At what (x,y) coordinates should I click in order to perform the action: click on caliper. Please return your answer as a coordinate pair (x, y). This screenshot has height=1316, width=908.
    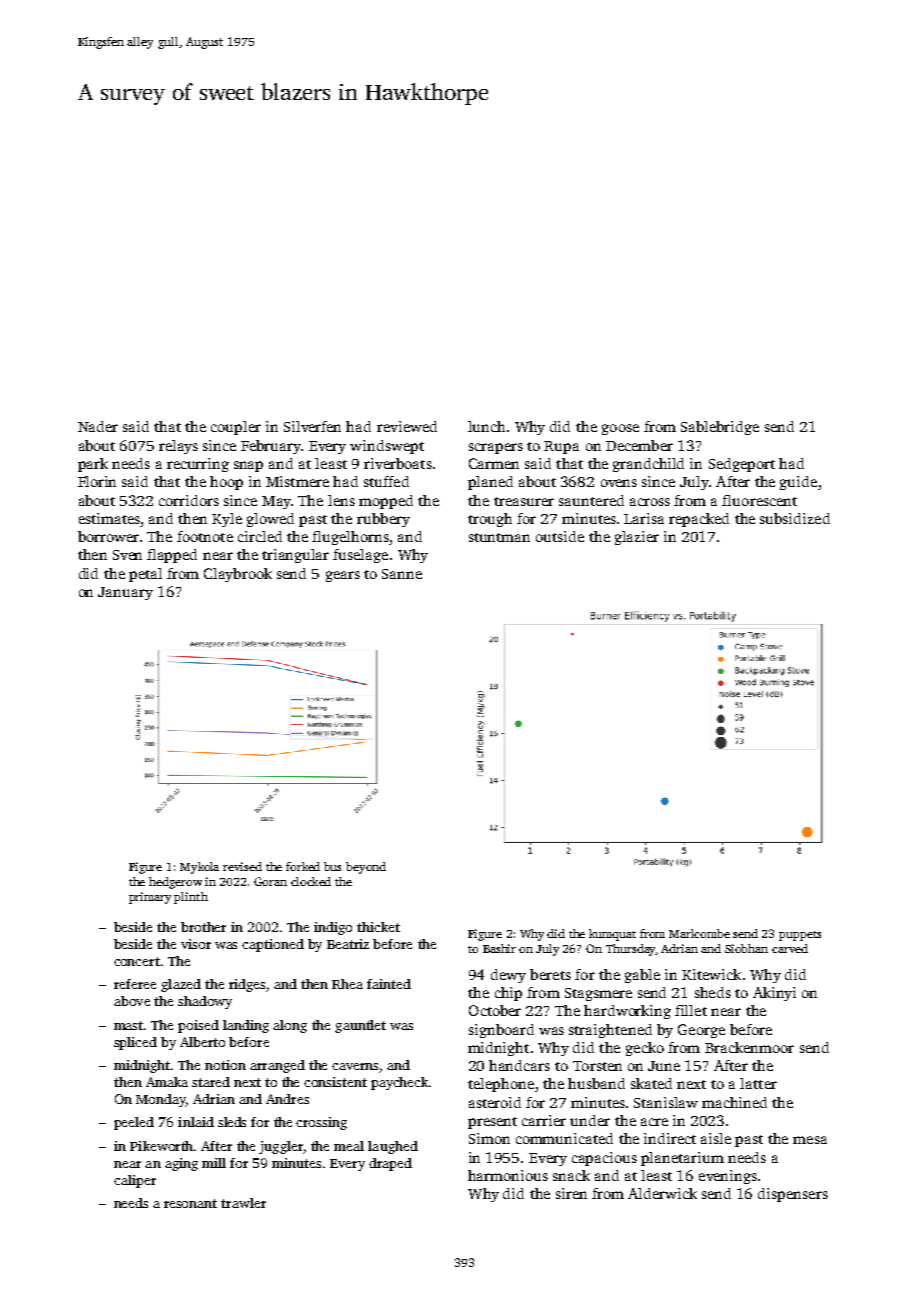
    Looking at the image, I should click on (135, 1181).
